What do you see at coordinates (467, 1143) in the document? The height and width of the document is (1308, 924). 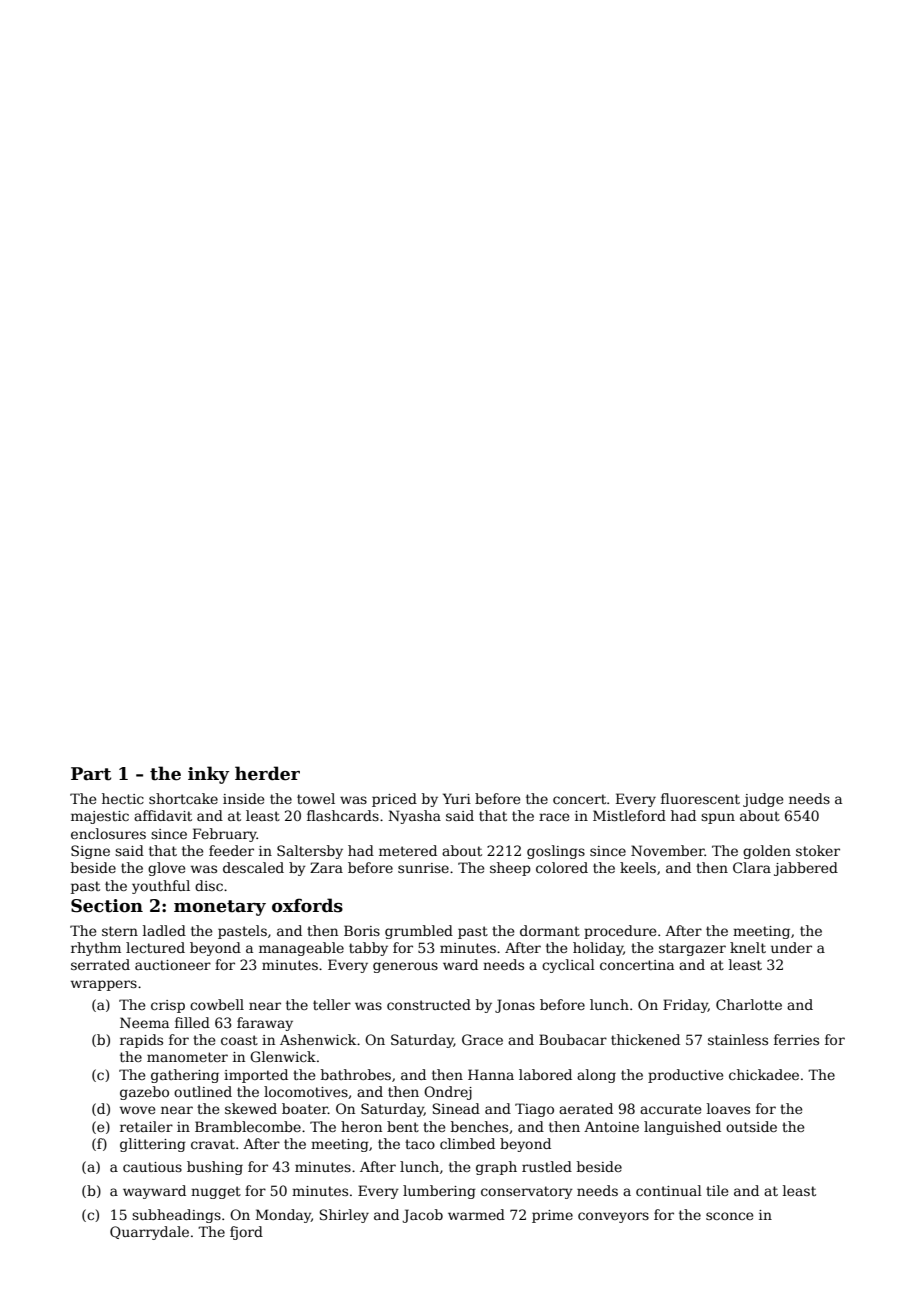 I see `climbed` at bounding box center [467, 1143].
